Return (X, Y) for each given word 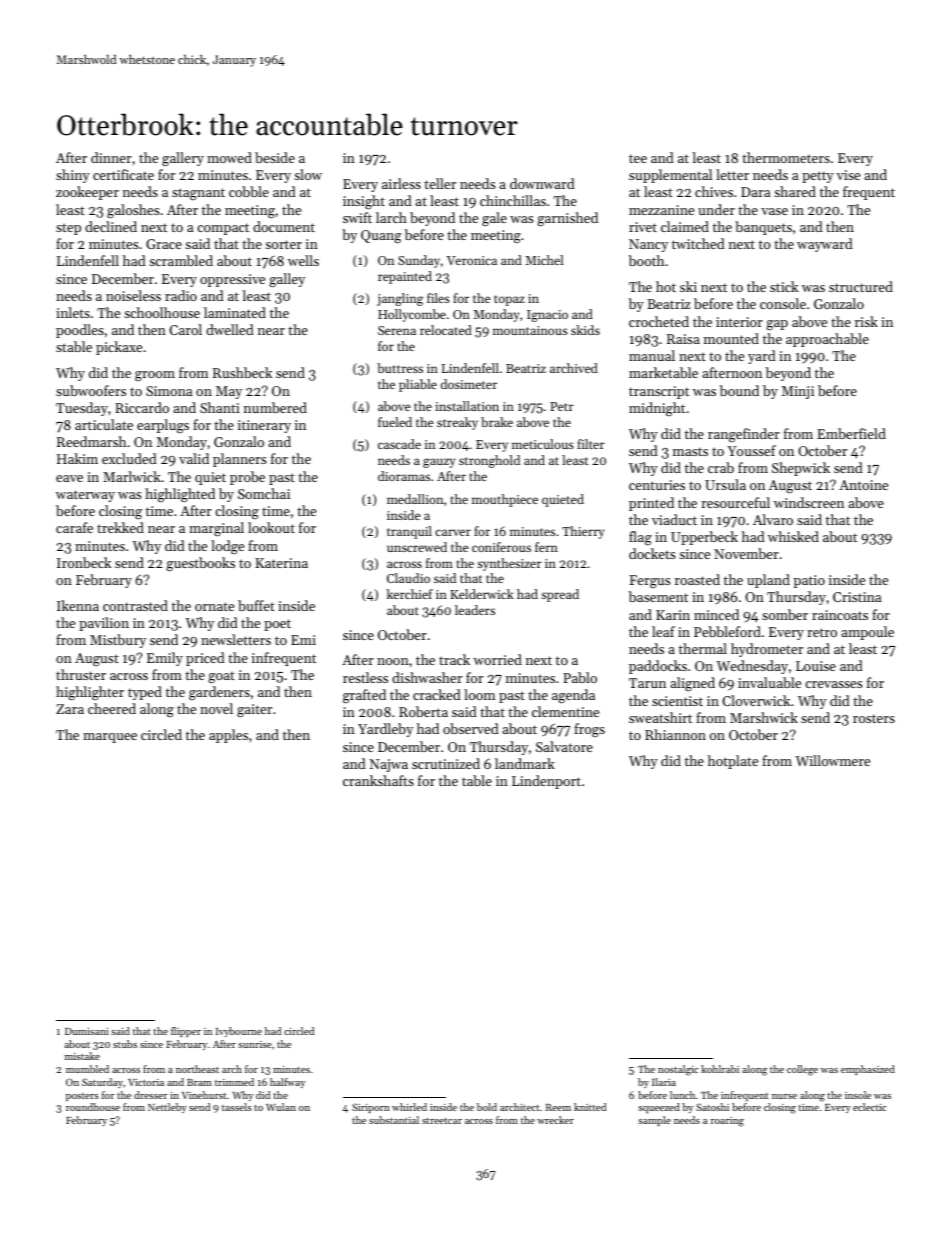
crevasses (833, 684)
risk (866, 321)
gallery (183, 159)
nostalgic (678, 1070)
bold (487, 1107)
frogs (589, 730)
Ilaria (664, 1082)
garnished (567, 219)
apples (228, 736)
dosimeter (469, 384)
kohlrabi (720, 1069)
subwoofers (91, 390)
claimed (685, 226)
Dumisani (86, 1031)
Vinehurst (204, 1095)
